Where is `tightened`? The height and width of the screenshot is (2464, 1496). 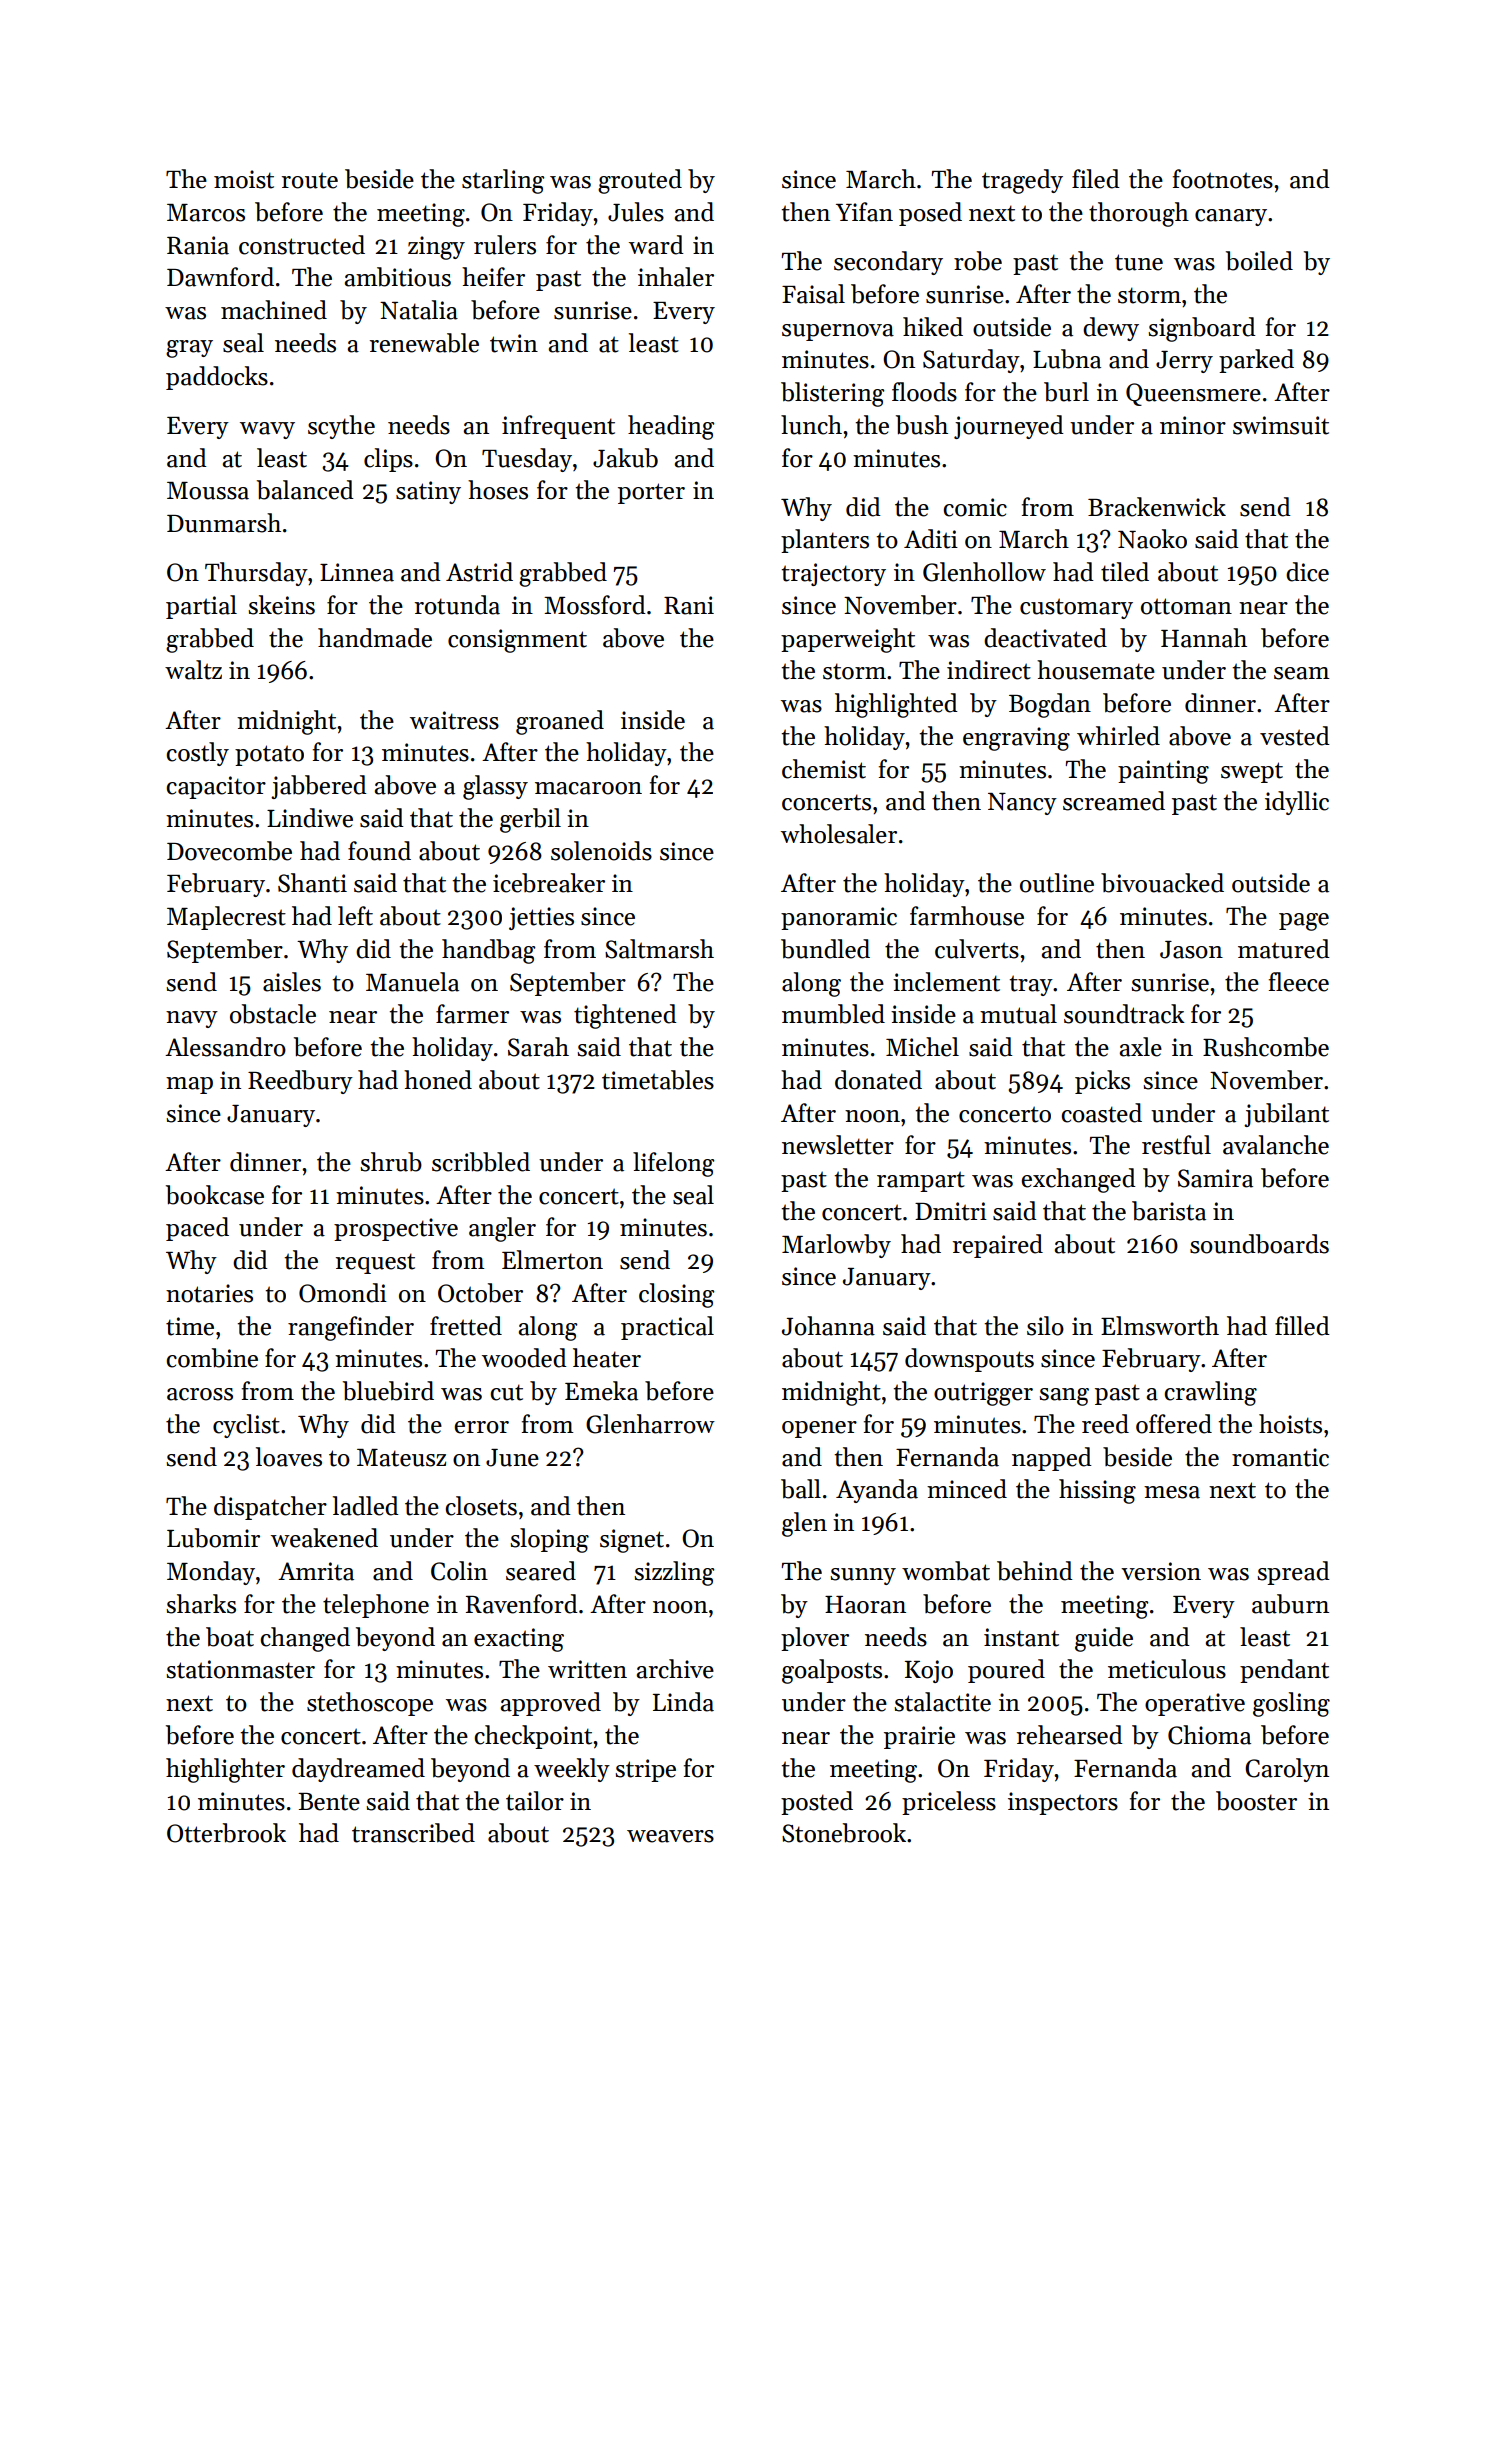
tightened is located at coordinates (625, 1016).
